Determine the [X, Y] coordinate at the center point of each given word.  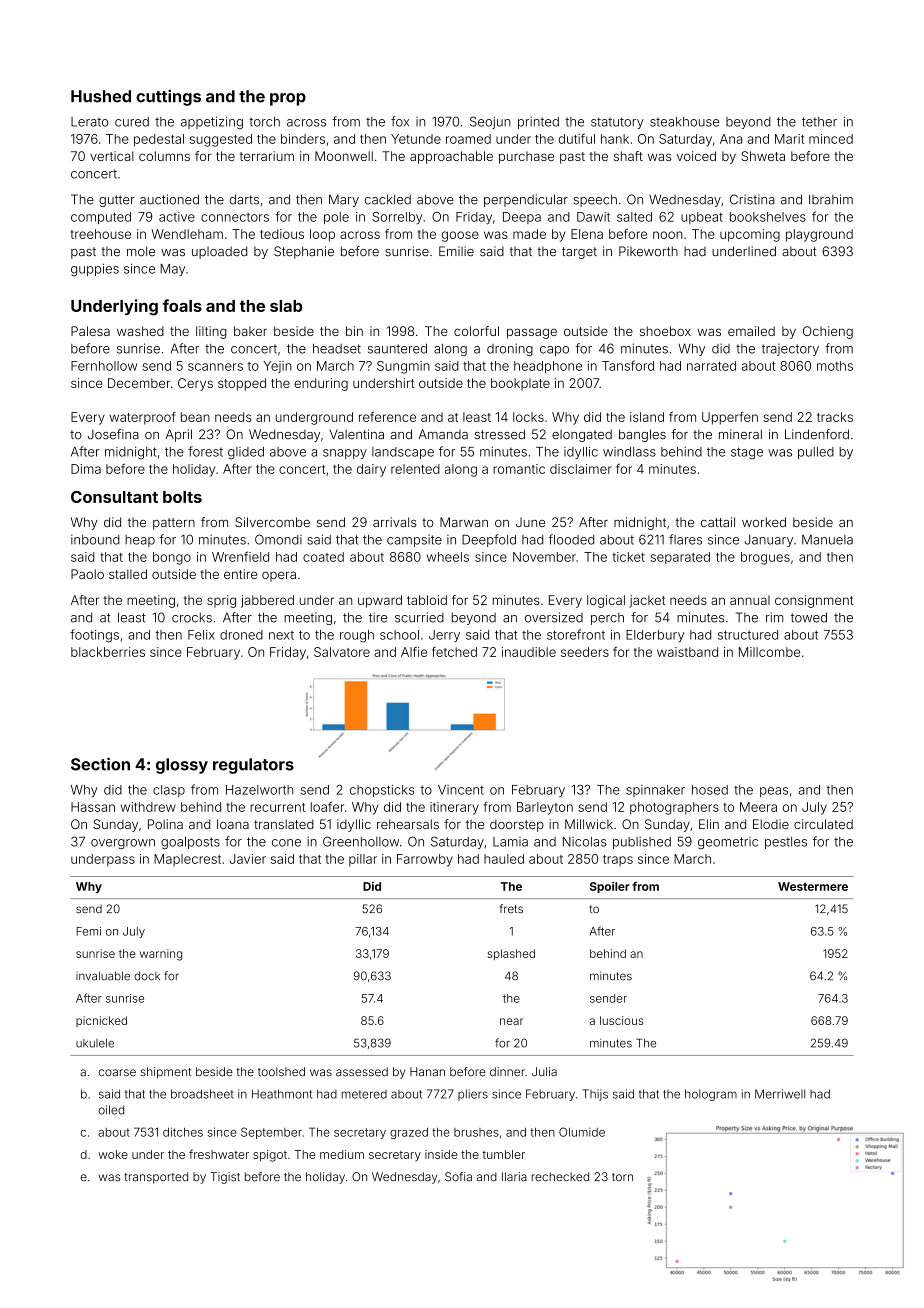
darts [244, 199]
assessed [362, 1072]
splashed [511, 954]
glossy [182, 766]
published [642, 843]
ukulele [95, 1043]
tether [819, 122]
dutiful [576, 138]
